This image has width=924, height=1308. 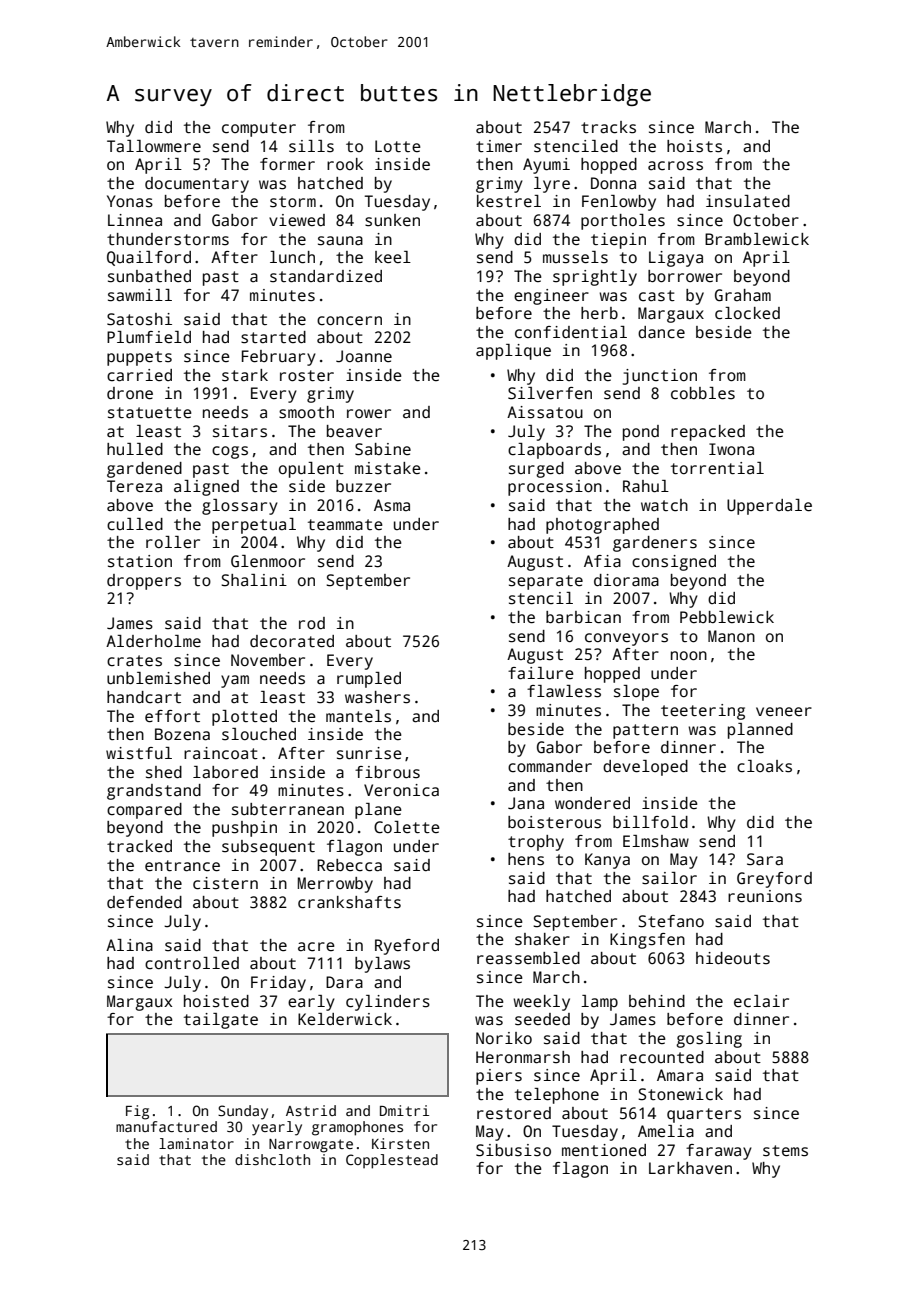 What do you see at coordinates (392, 1161) in the image?
I see `Copplestead` at bounding box center [392, 1161].
